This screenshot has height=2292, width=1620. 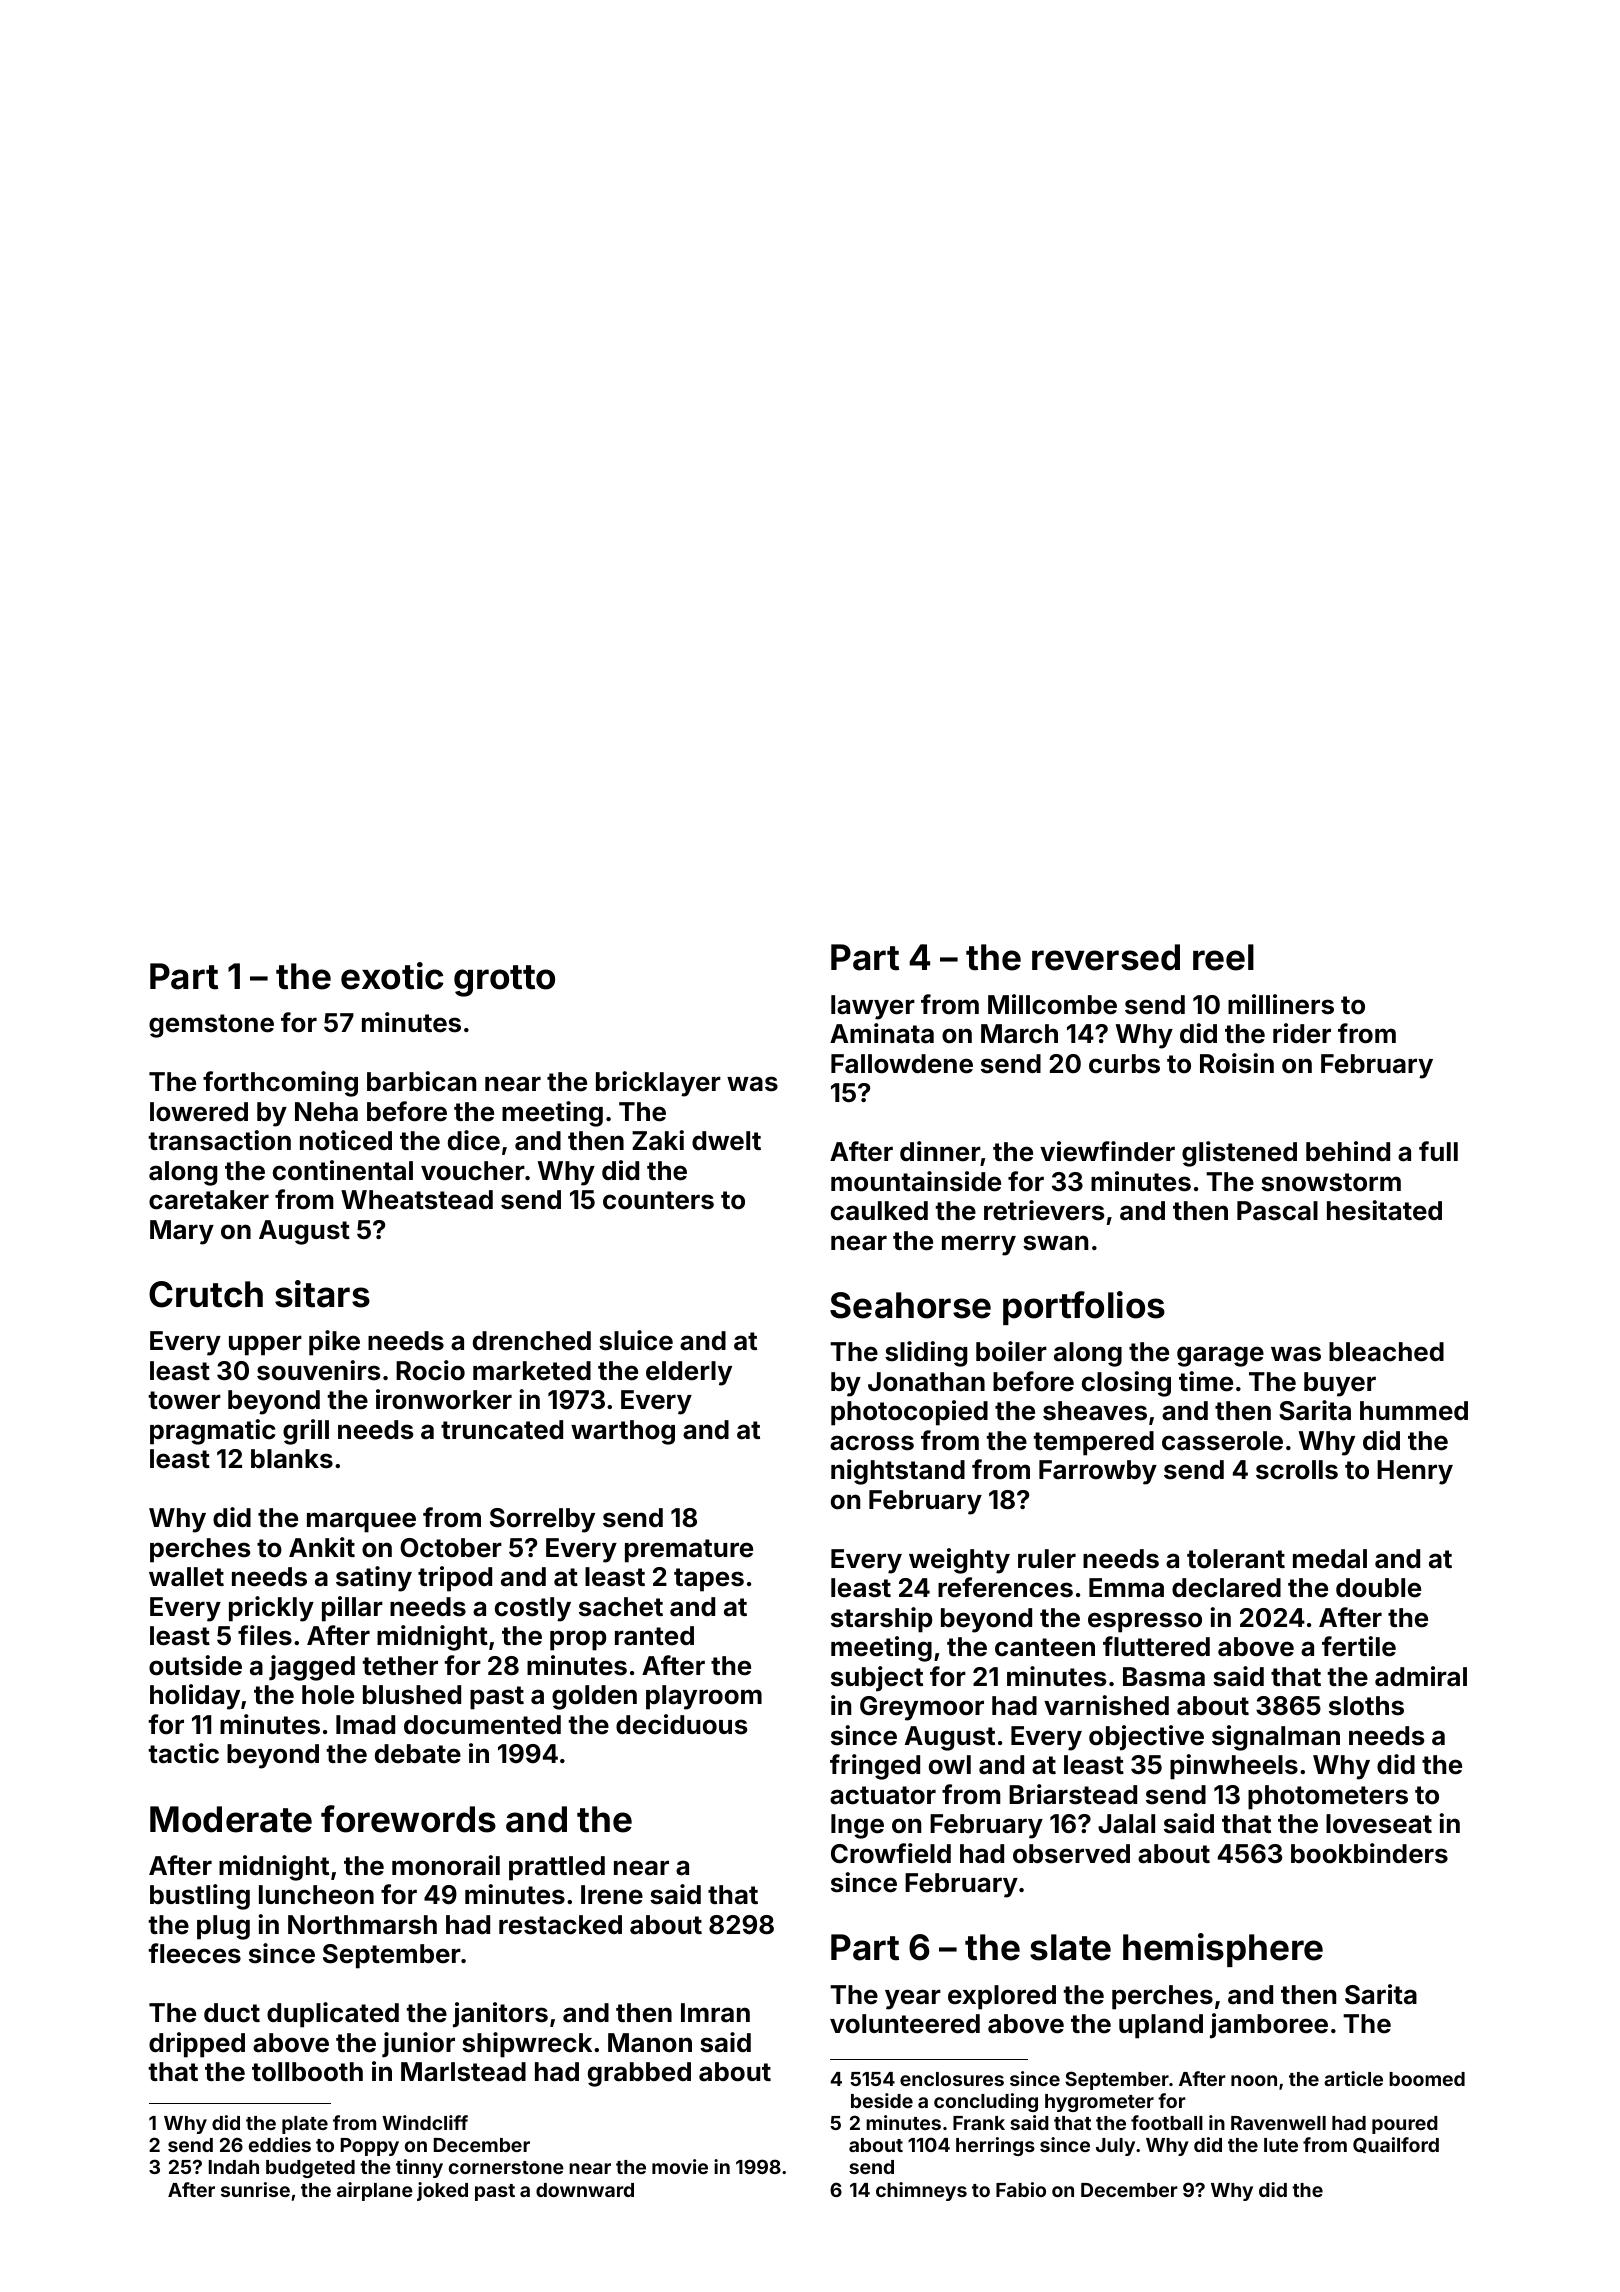 I want to click on Manon, so click(x=650, y=2043).
